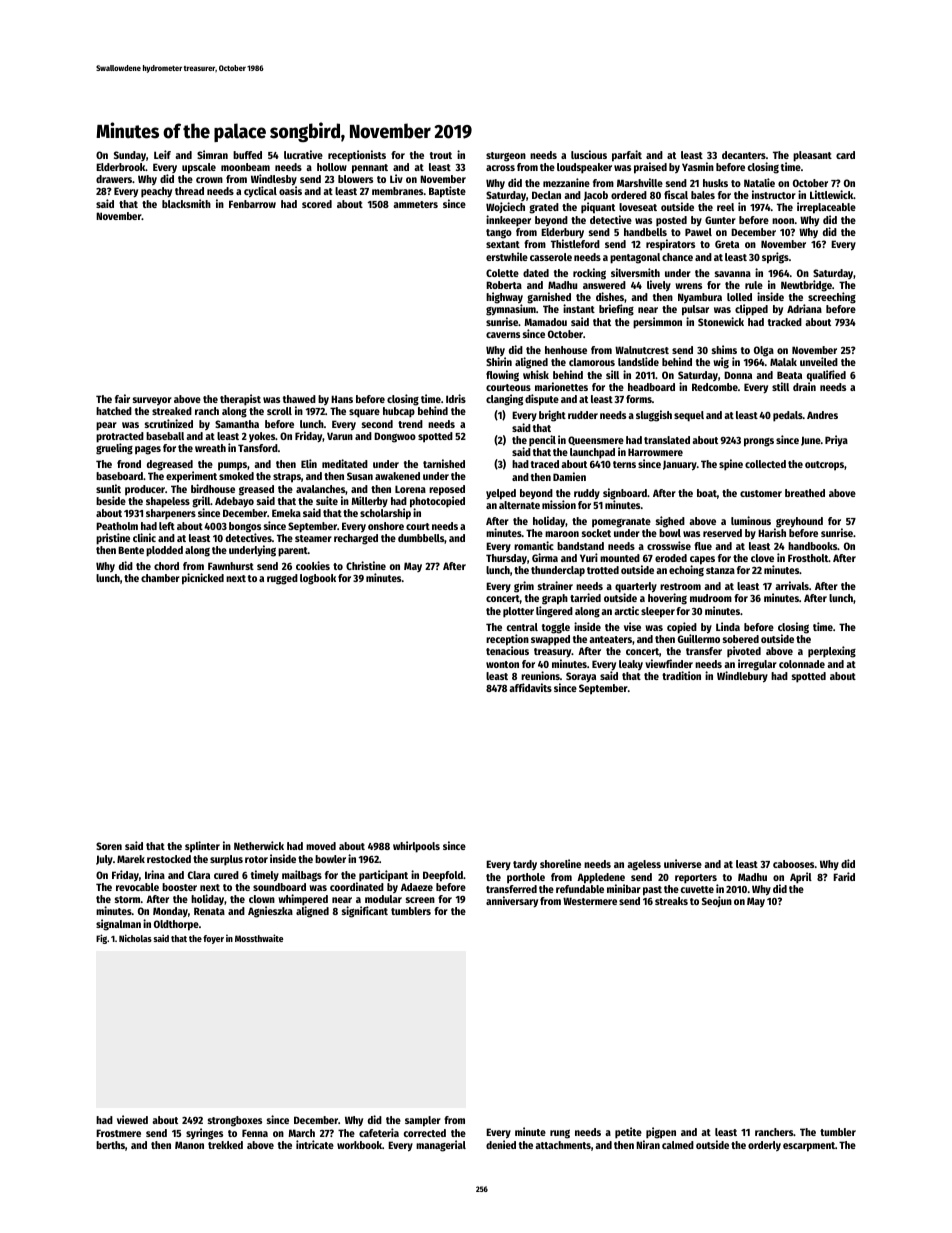 The height and width of the image is (1233, 952). Describe the element at coordinates (202, 847) in the image. I see `splinter` at that location.
